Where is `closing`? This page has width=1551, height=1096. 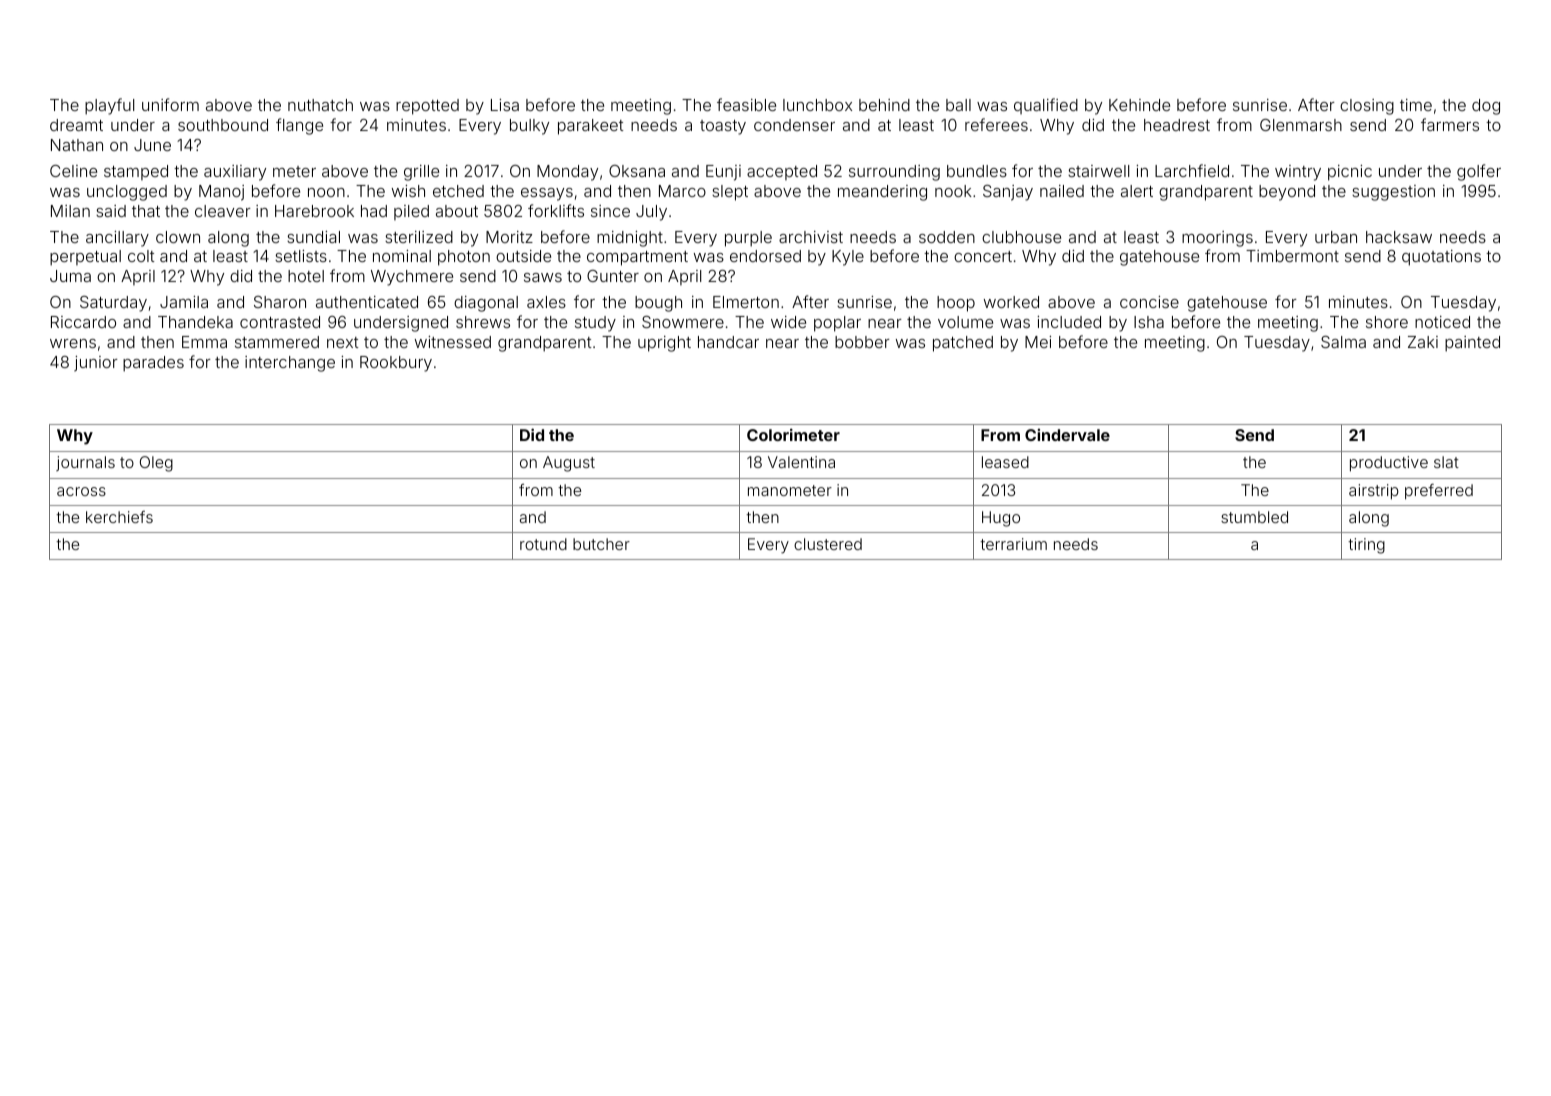 closing is located at coordinates (1367, 107).
